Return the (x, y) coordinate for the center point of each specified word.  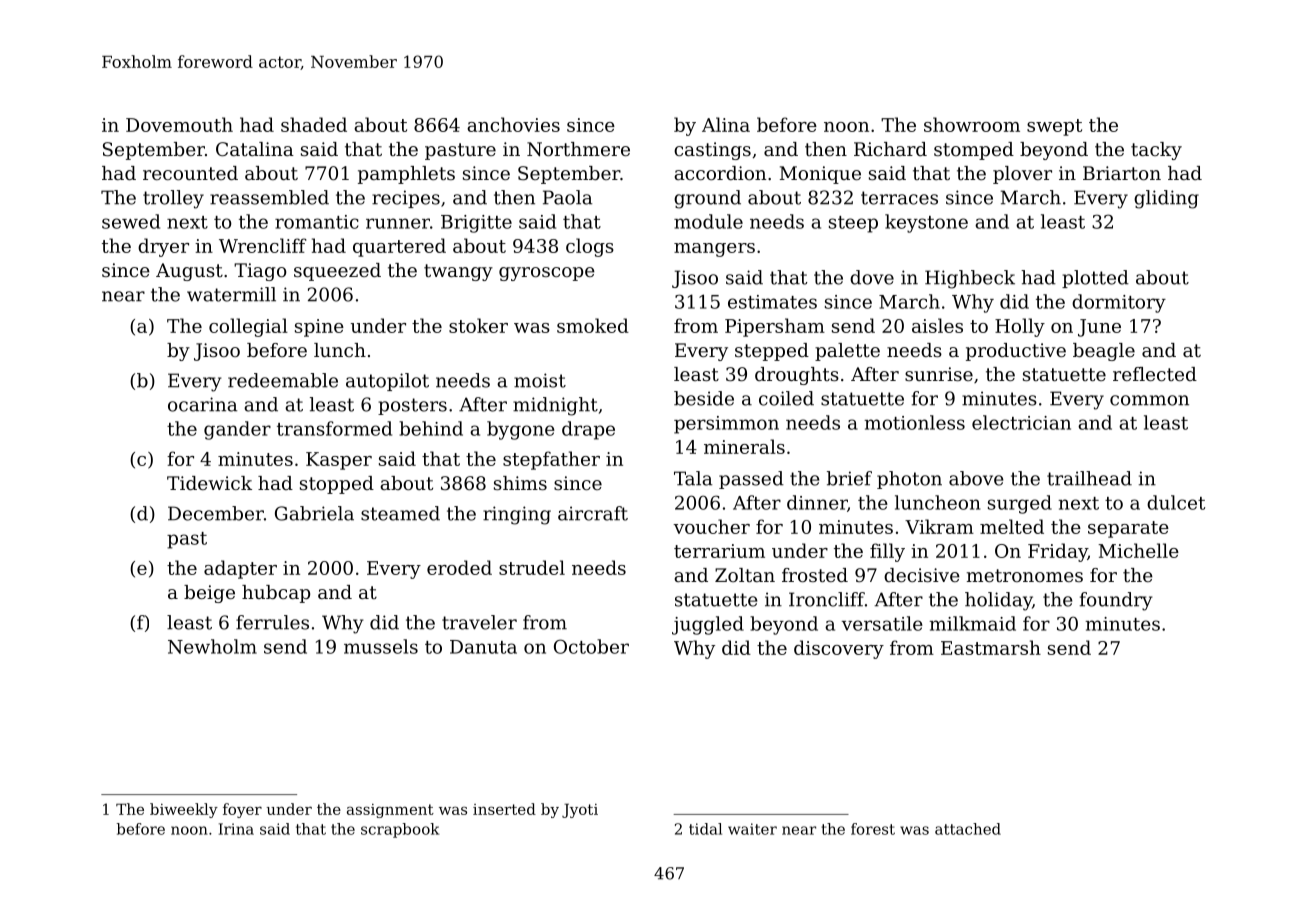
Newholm (212, 646)
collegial (248, 327)
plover (1022, 175)
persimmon (726, 425)
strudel (532, 567)
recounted (190, 173)
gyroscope (547, 274)
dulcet (1176, 502)
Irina (236, 829)
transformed (334, 428)
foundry (1116, 601)
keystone (926, 223)
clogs (590, 247)
